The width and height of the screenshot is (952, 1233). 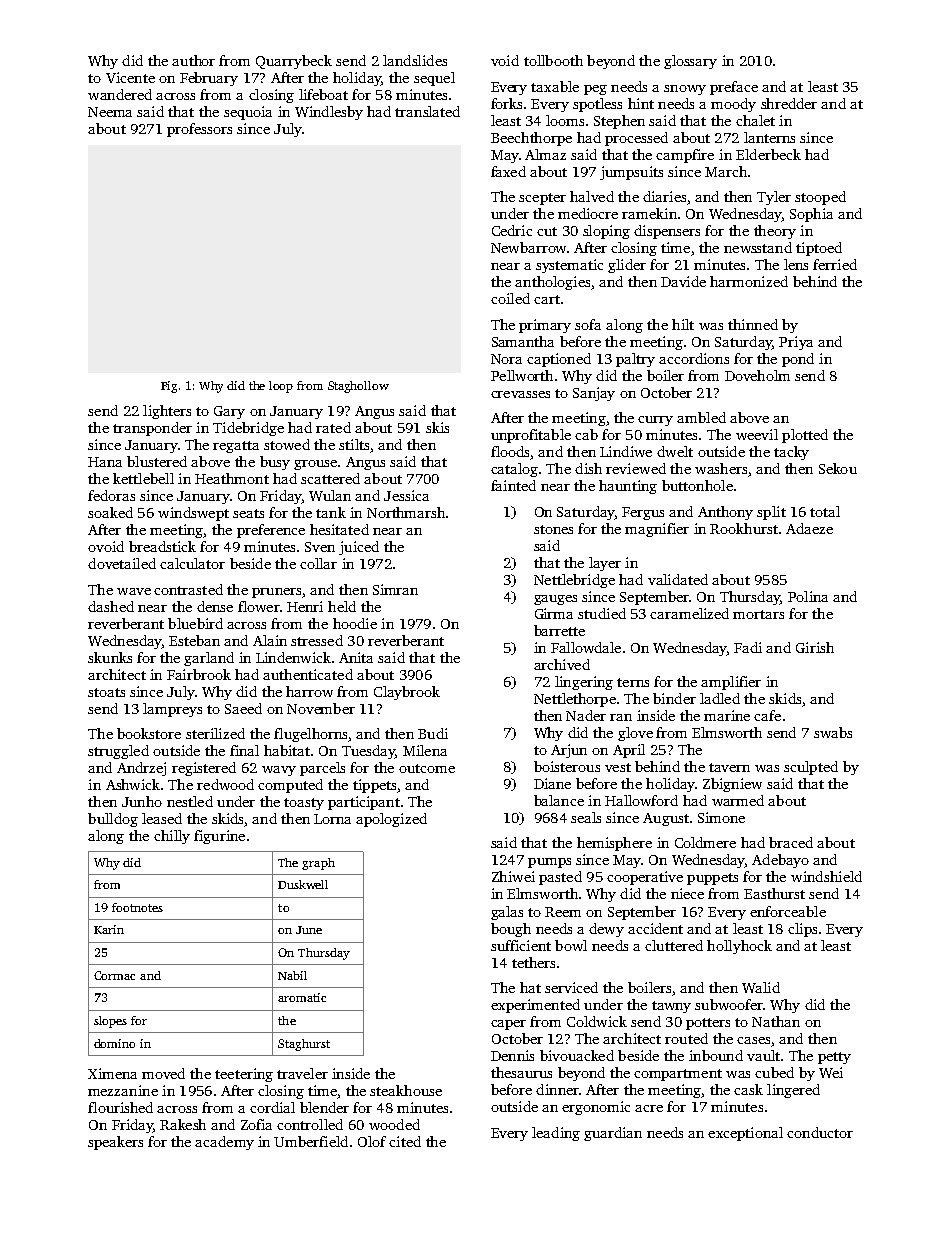 What do you see at coordinates (507, 913) in the screenshot?
I see `galas` at bounding box center [507, 913].
